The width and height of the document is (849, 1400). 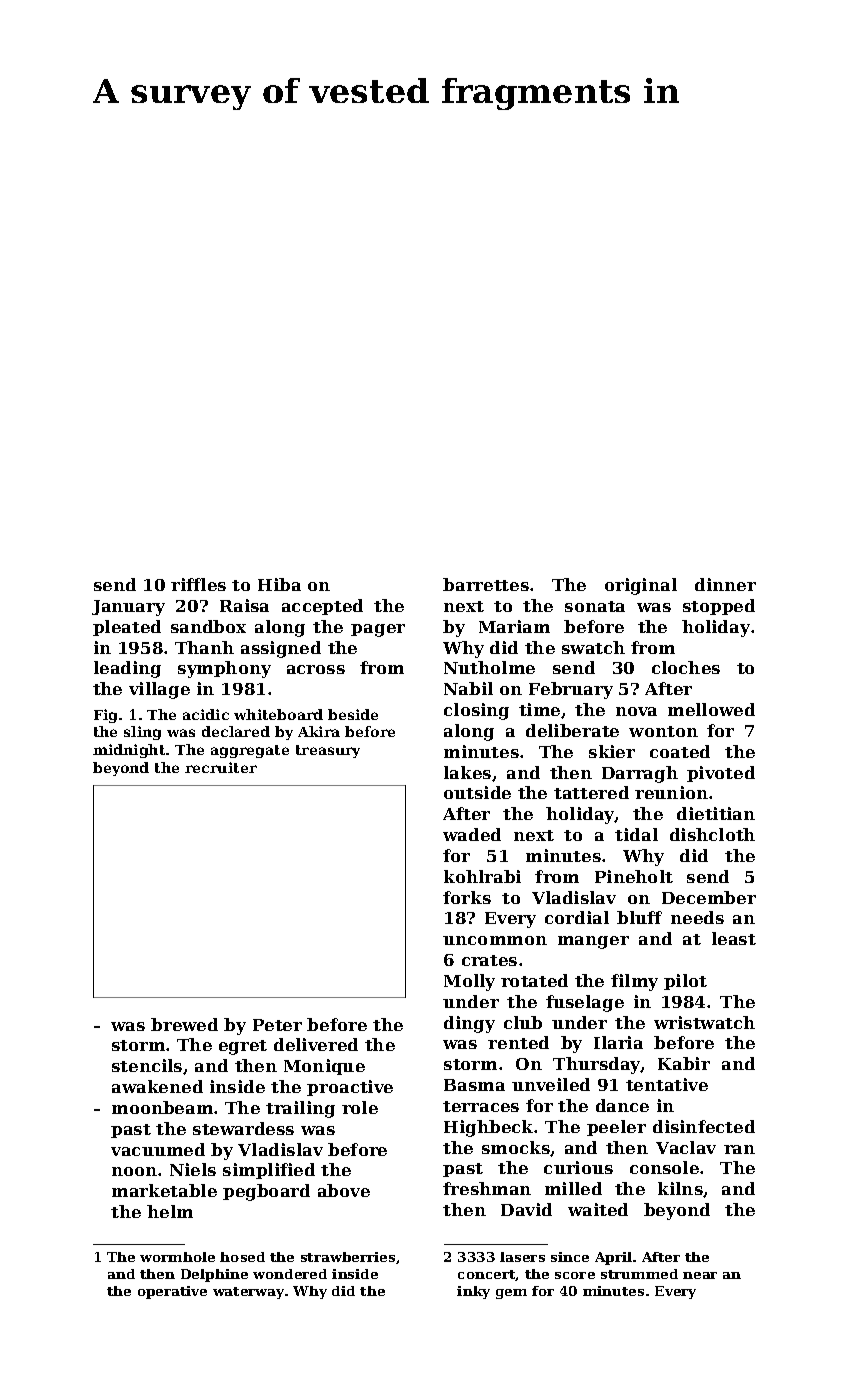 I want to click on uncommon, so click(x=495, y=940).
